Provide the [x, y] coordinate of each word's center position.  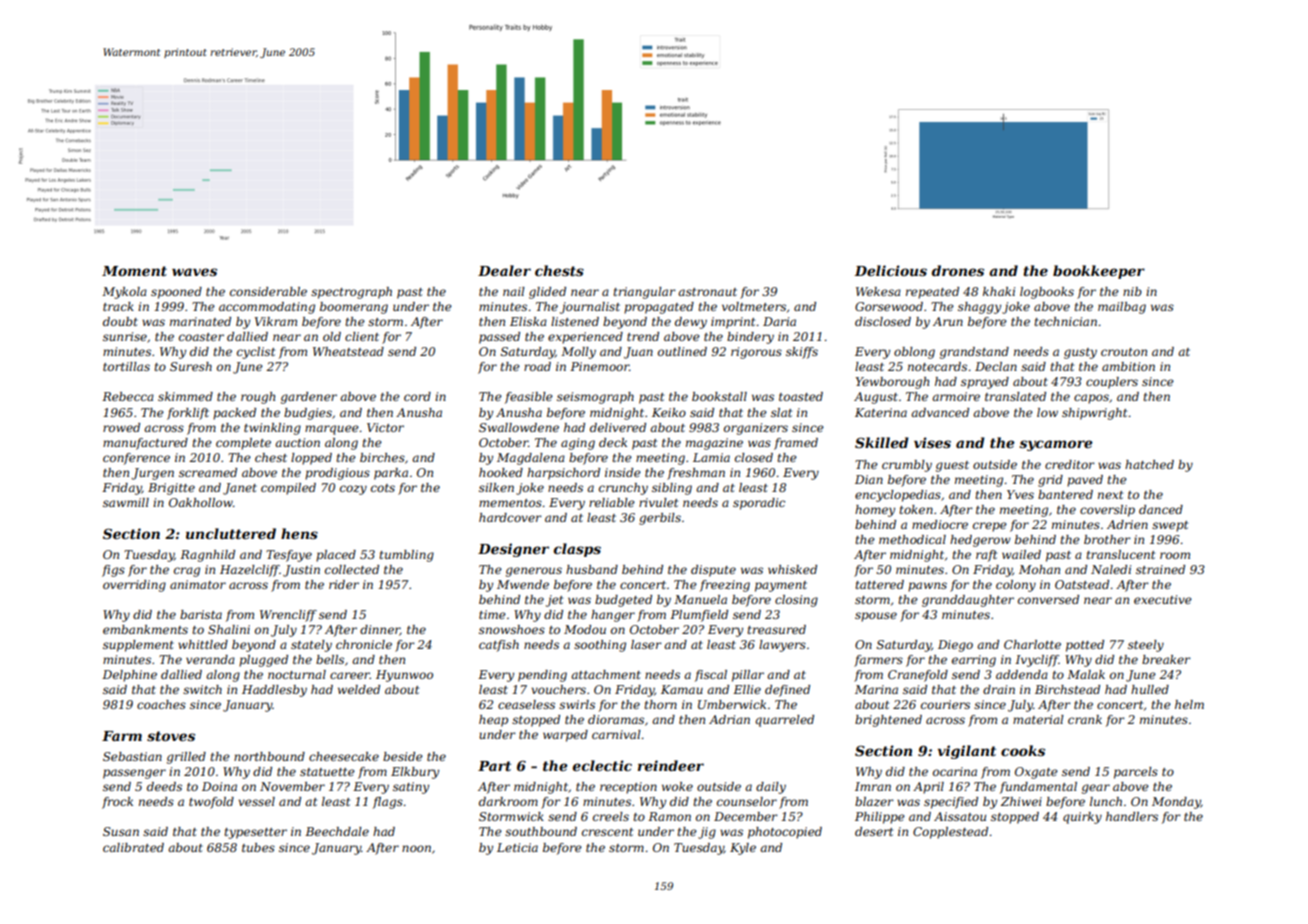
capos [1091, 399]
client [362, 336]
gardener [309, 398]
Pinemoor [599, 366]
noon [416, 848]
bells [330, 659]
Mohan [1039, 569]
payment [781, 586]
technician [1065, 321]
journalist [590, 308]
